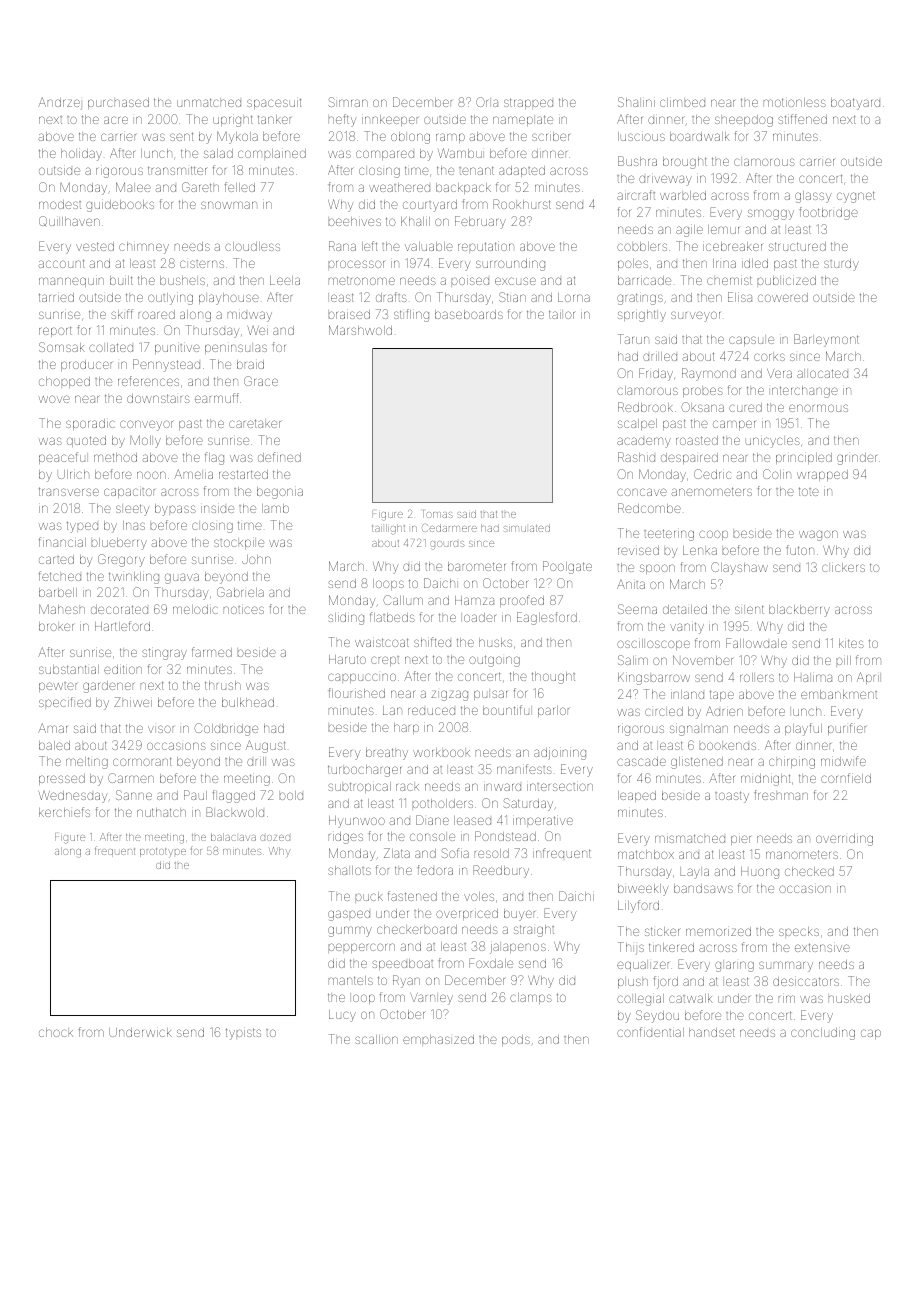  What do you see at coordinates (841, 265) in the screenshot?
I see `sturdy` at bounding box center [841, 265].
